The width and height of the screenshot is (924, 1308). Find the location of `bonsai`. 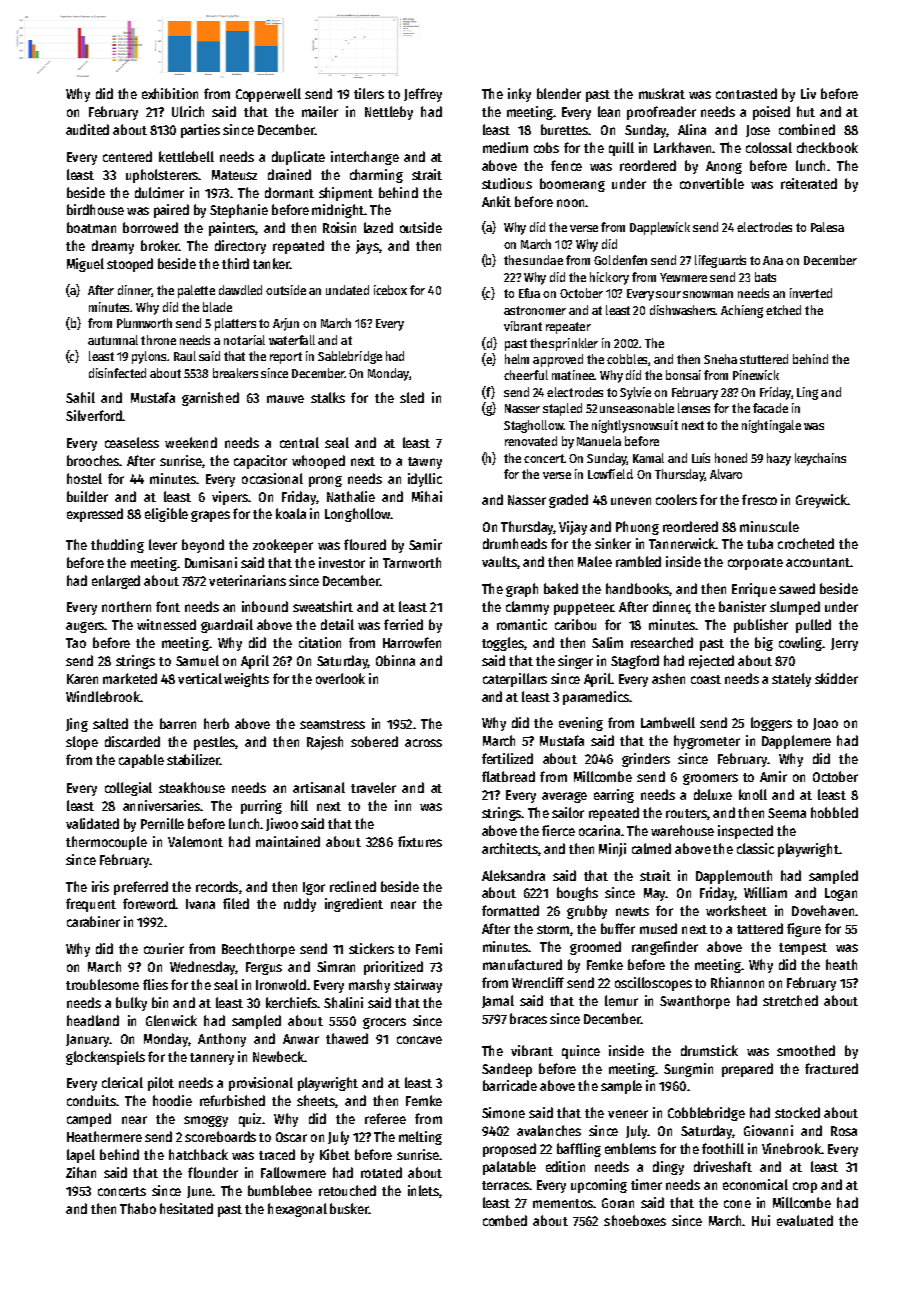

bonsai is located at coordinates (683, 375).
